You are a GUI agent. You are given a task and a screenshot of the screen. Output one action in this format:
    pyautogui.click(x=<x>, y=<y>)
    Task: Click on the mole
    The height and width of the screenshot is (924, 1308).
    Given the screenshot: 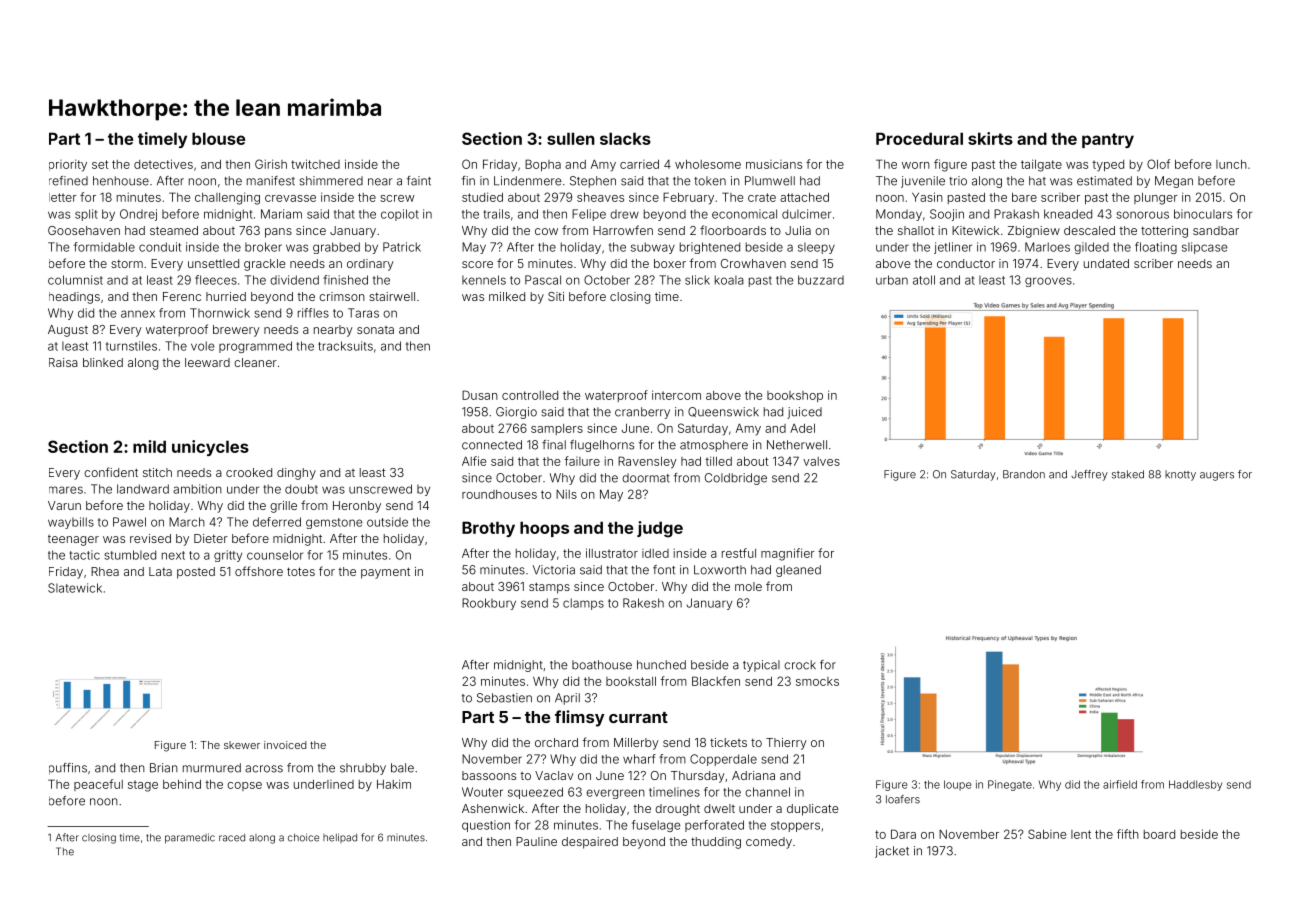 What is the action you would take?
    pyautogui.click(x=748, y=586)
